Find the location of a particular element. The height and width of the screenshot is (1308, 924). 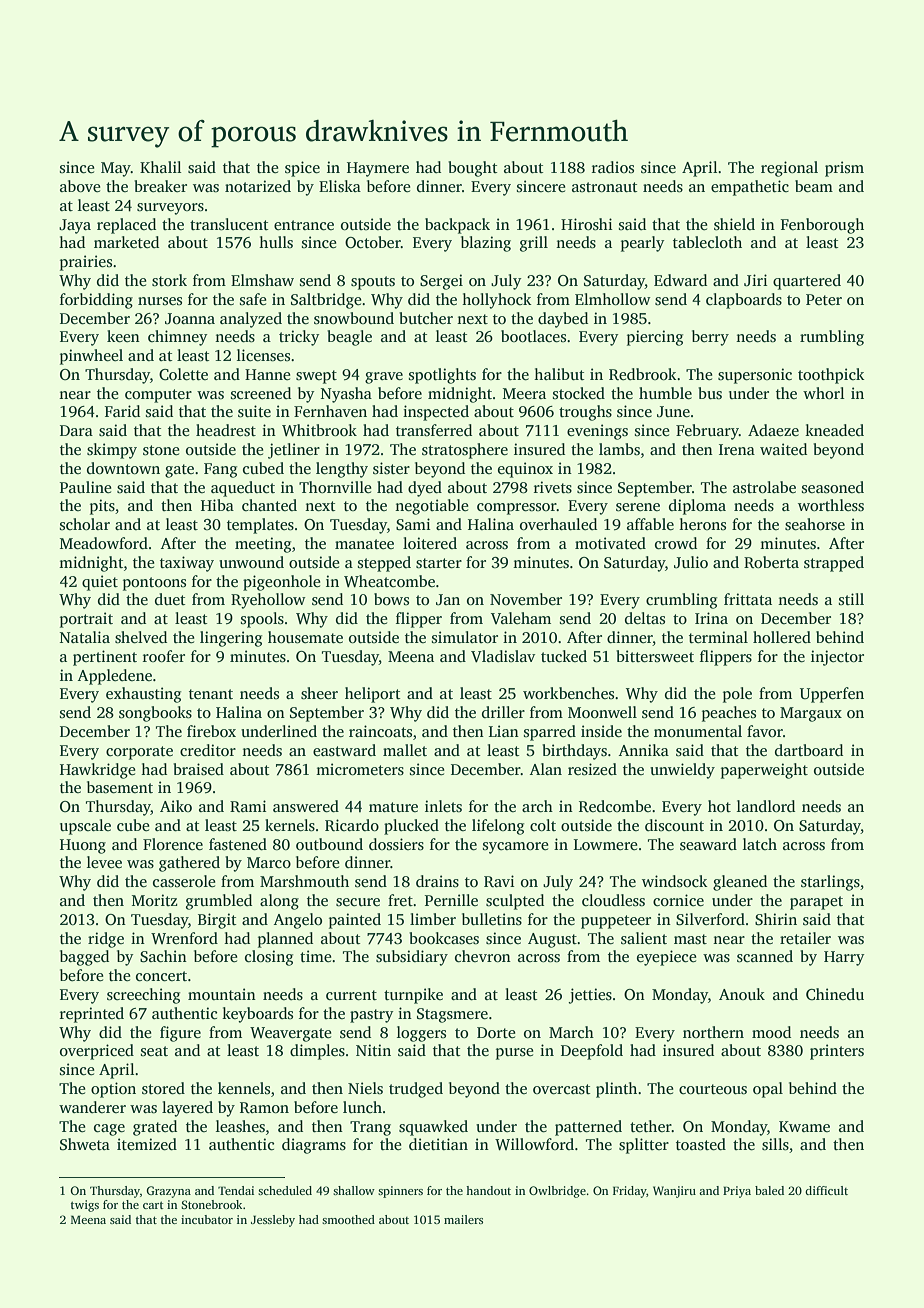

incubator is located at coordinates (207, 1219).
